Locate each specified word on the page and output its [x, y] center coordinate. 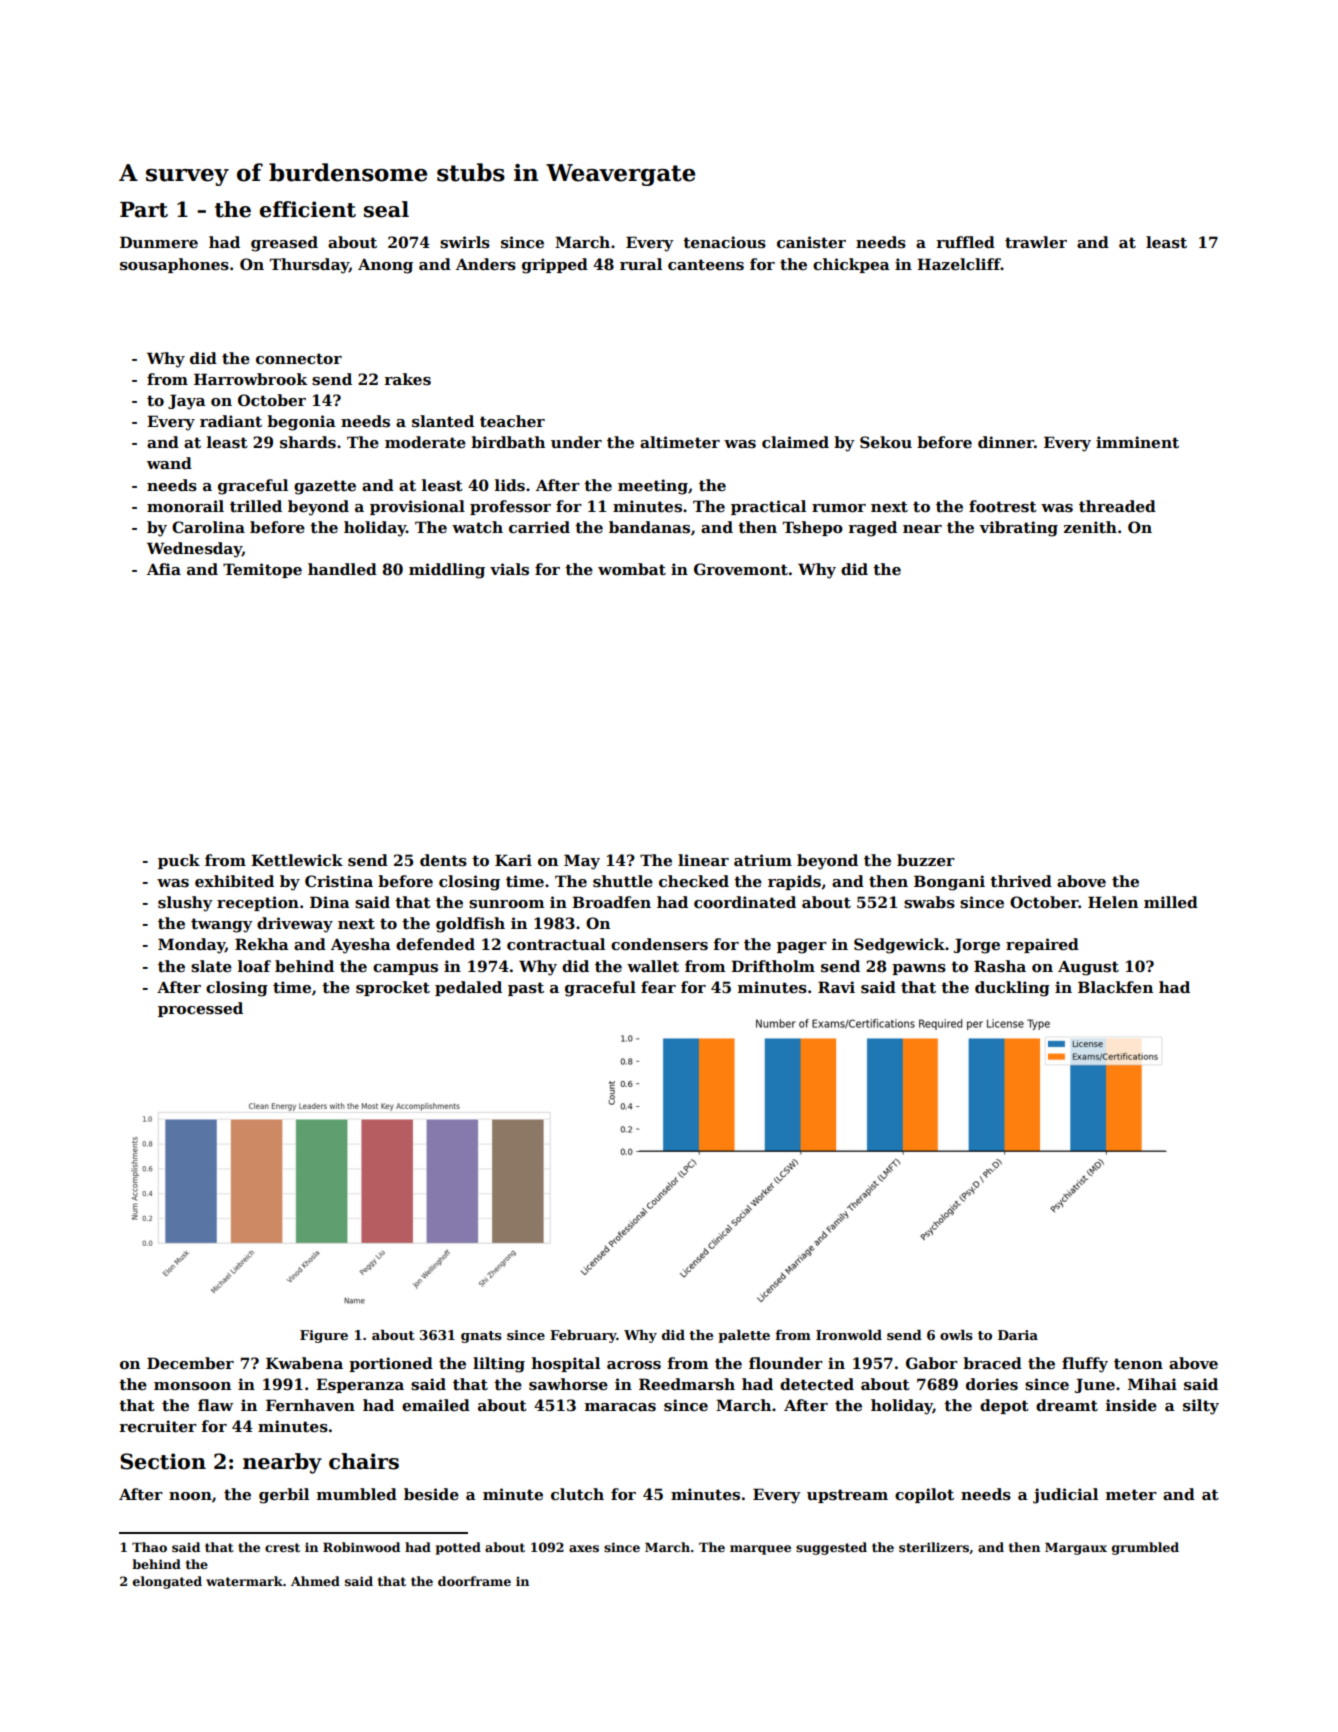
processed [200, 1009]
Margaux [1076, 1548]
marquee [760, 1550]
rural [641, 264]
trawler [1036, 242]
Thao [149, 1547]
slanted [443, 421]
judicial [1065, 1496]
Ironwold [849, 1335]
